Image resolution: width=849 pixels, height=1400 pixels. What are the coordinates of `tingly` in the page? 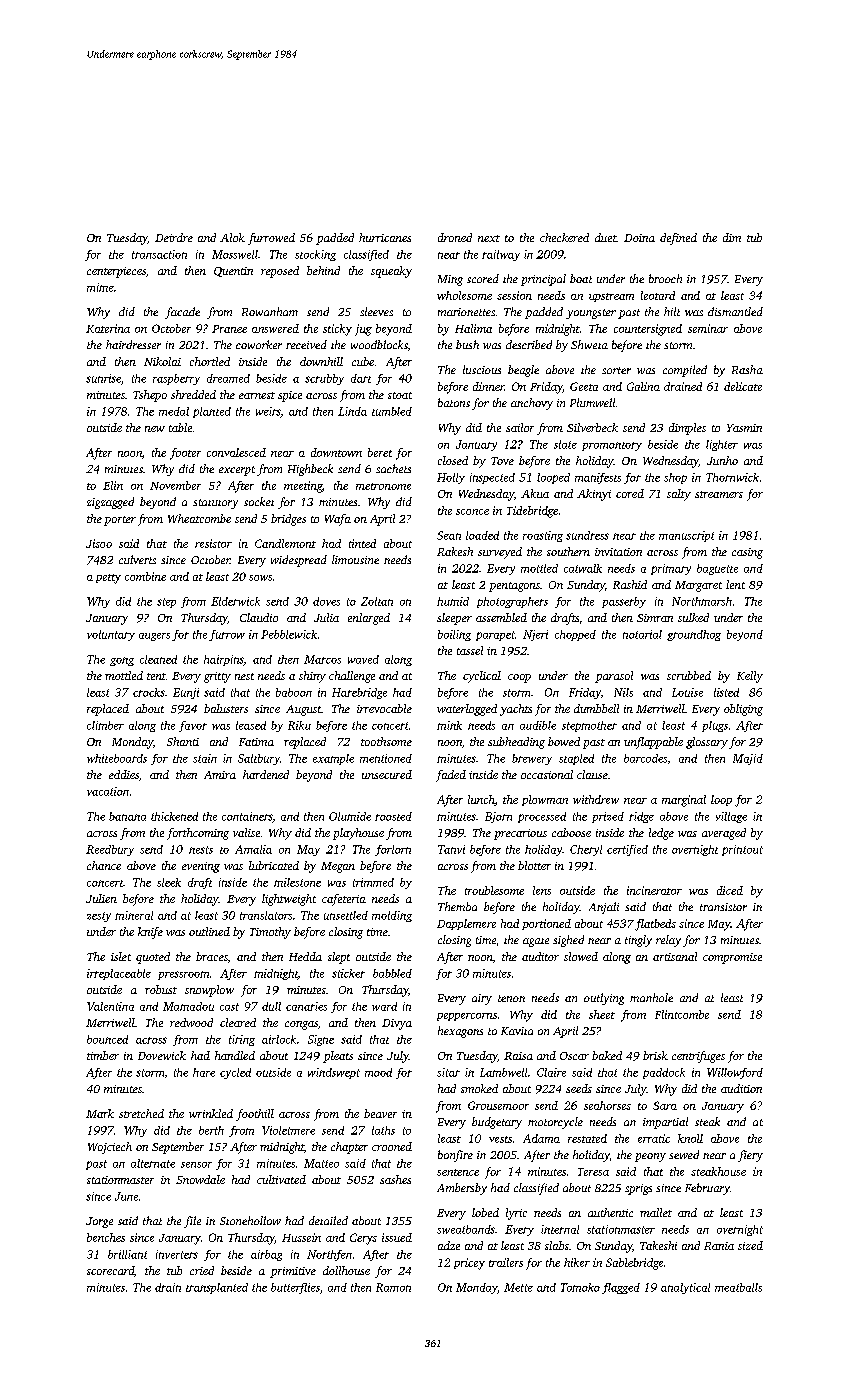 It's located at (638, 941).
